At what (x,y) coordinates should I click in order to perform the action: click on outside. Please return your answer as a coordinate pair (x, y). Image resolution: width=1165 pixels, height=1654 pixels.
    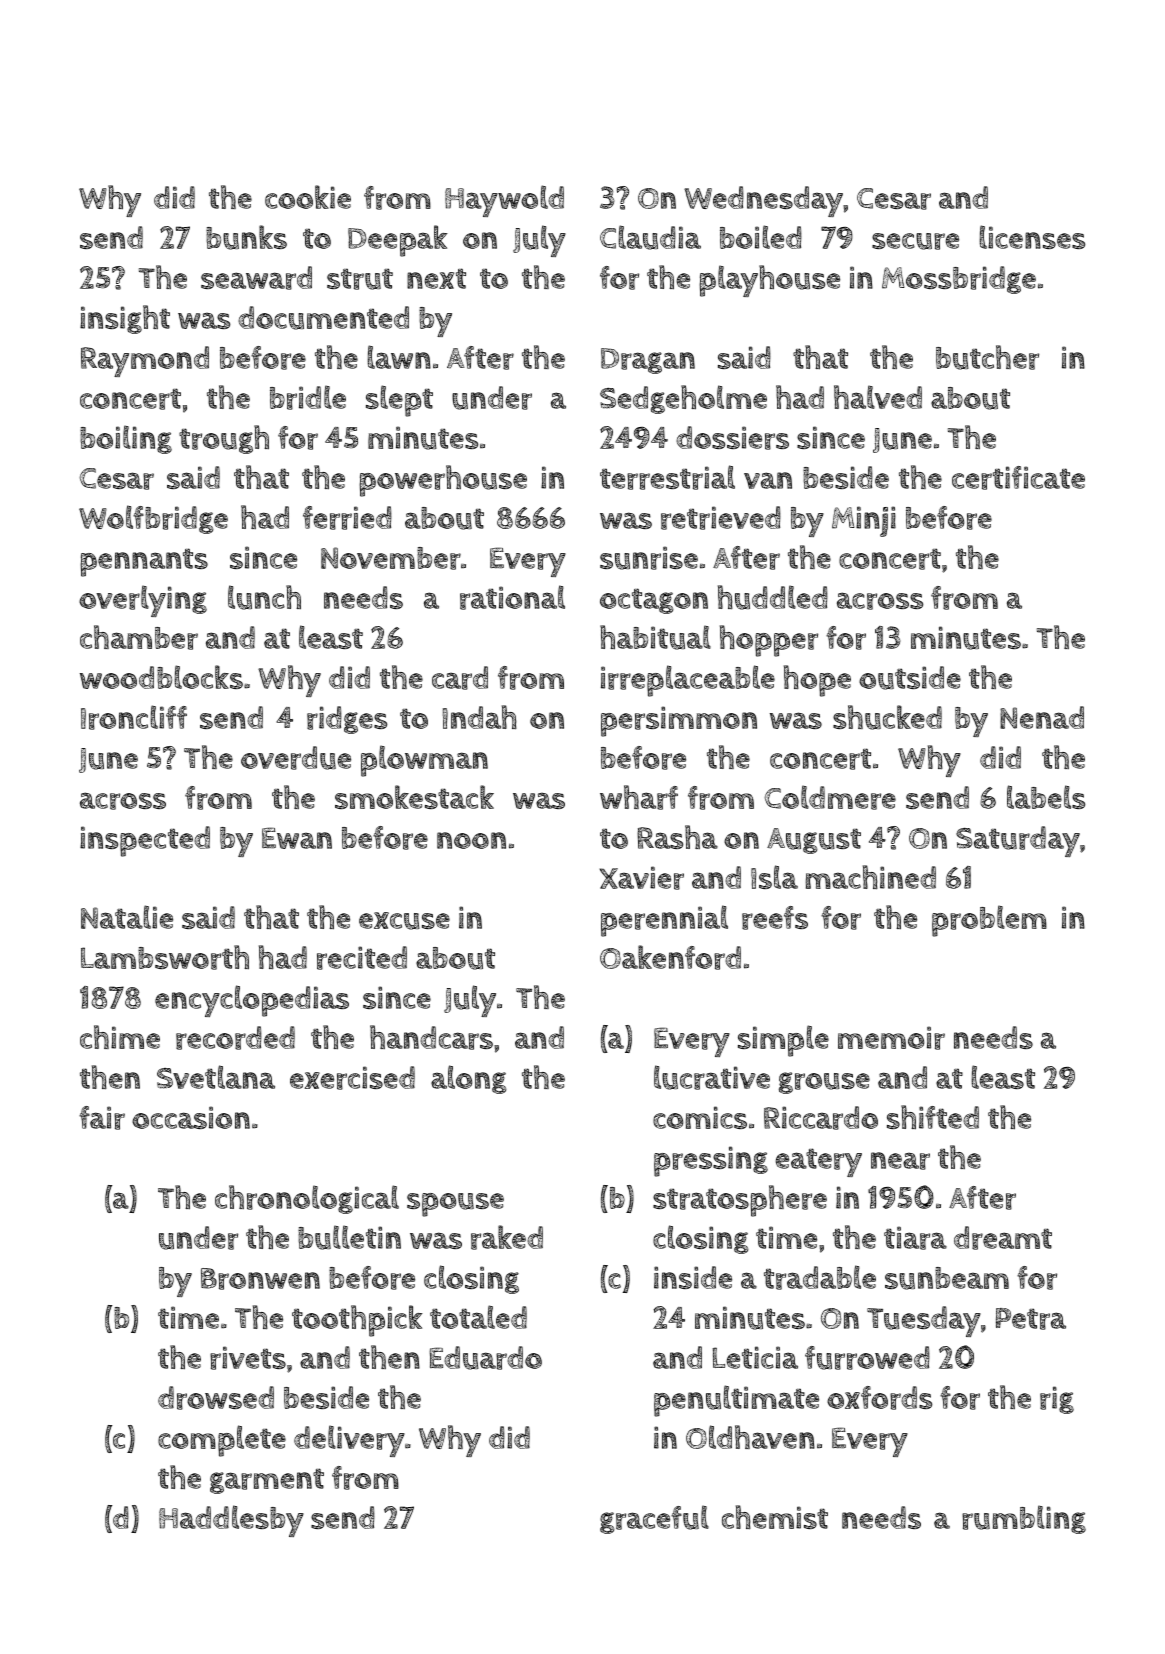
    Looking at the image, I should click on (910, 678).
